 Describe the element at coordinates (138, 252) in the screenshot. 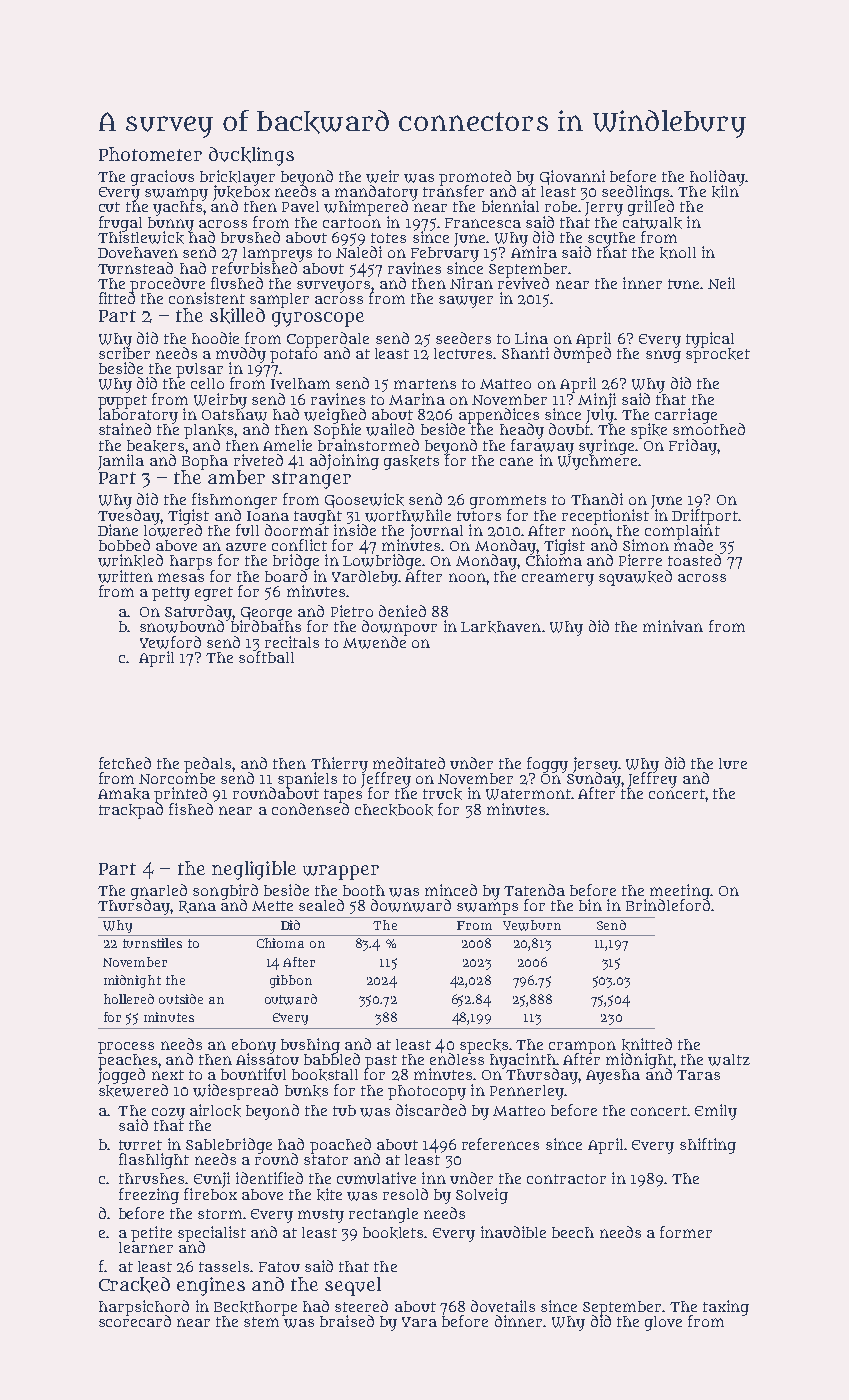

I see `Dovehaven` at that location.
